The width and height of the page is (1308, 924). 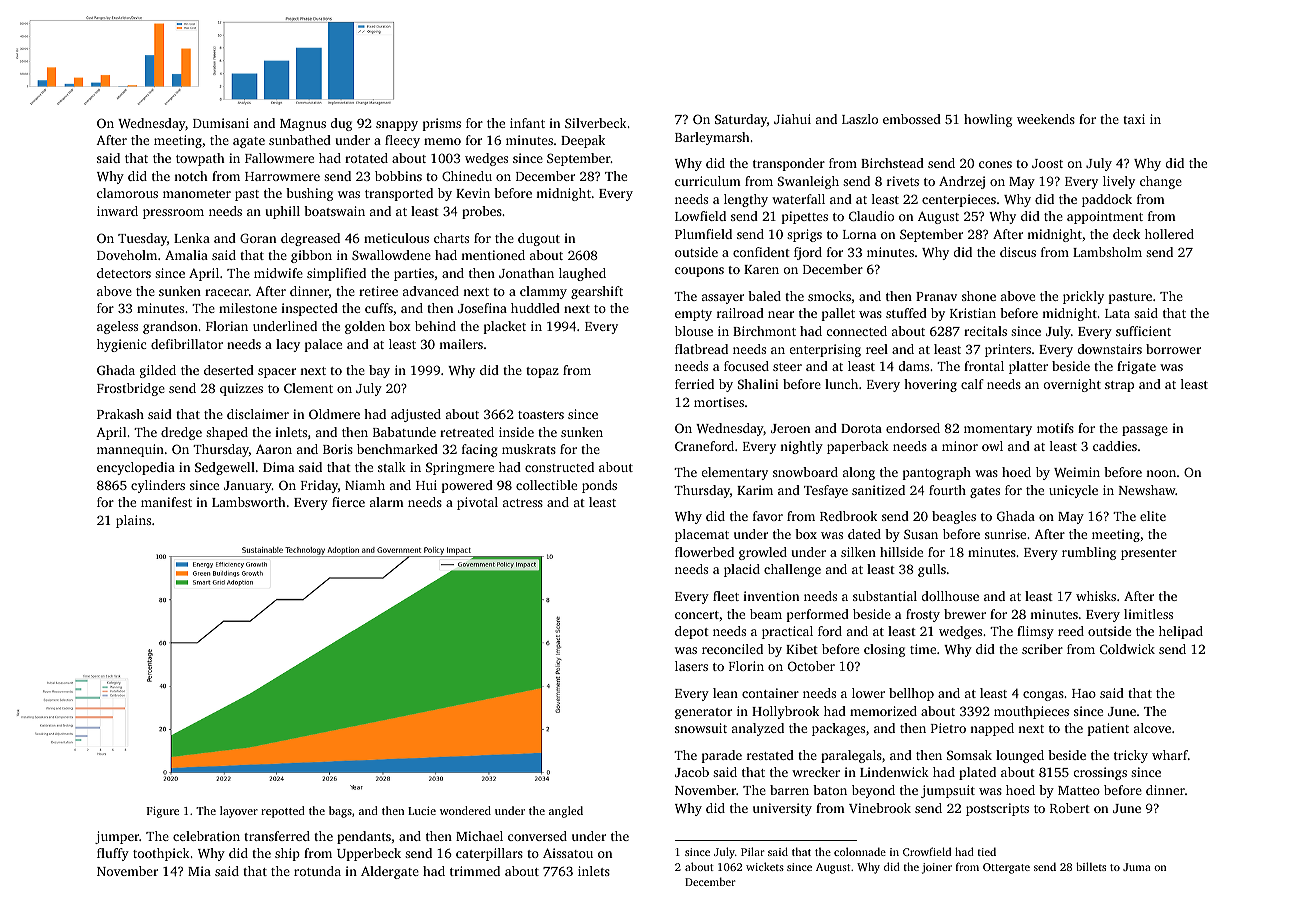 I want to click on behind, so click(x=435, y=326).
